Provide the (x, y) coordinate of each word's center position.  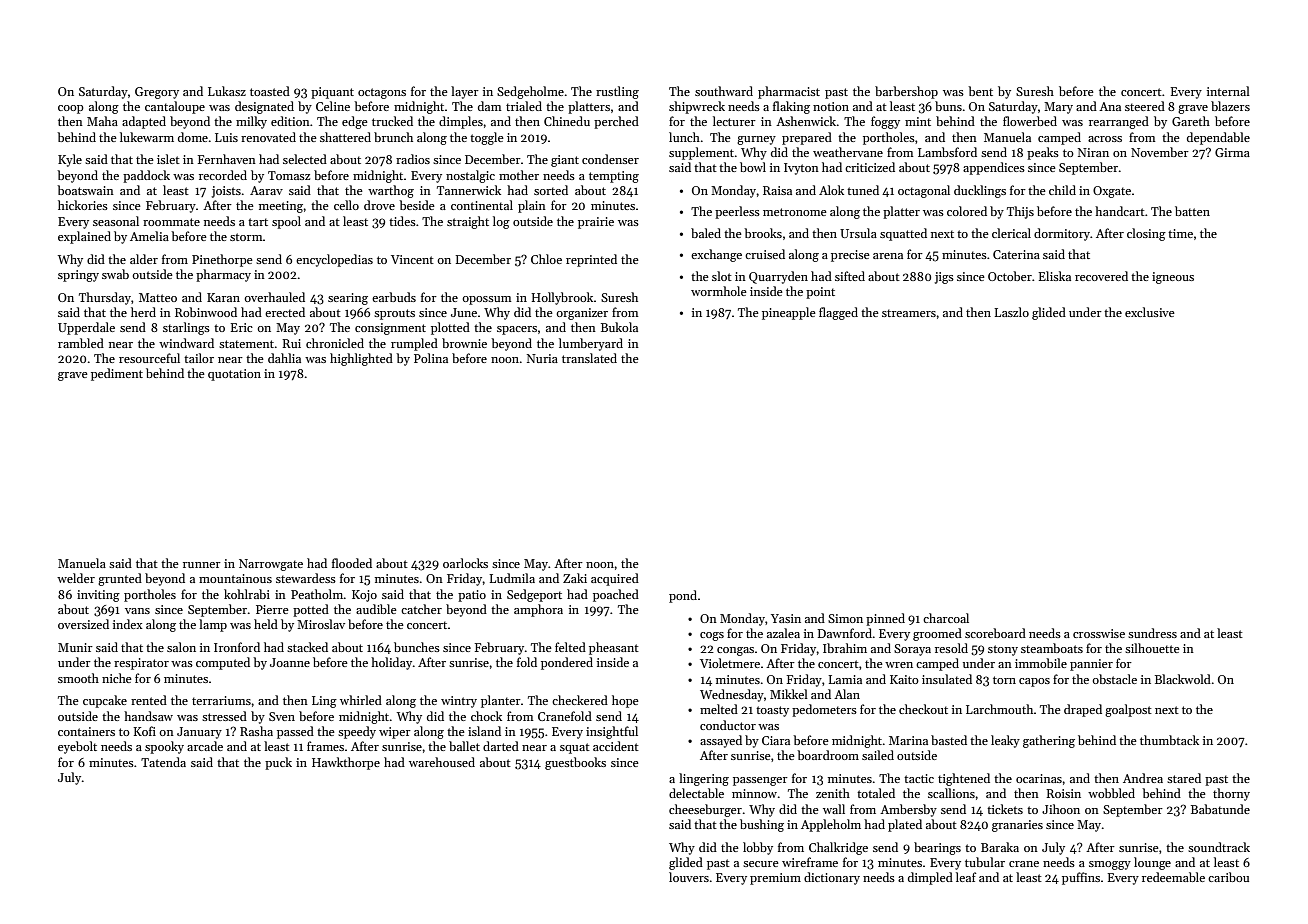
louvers (689, 877)
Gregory (157, 93)
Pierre (272, 609)
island (484, 731)
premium (775, 879)
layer (465, 92)
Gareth (1191, 121)
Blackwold (1183, 679)
